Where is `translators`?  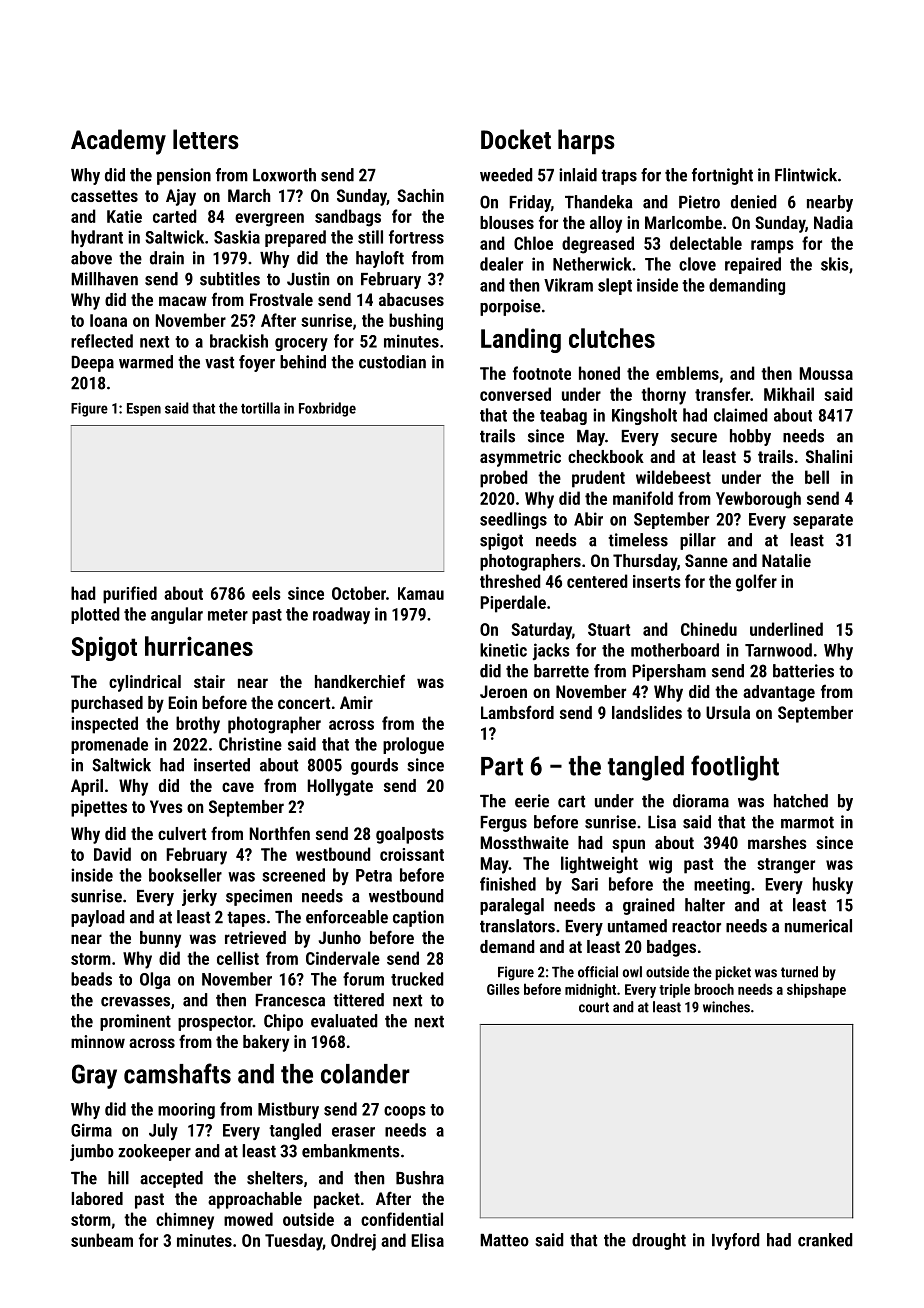 translators is located at coordinates (517, 926).
